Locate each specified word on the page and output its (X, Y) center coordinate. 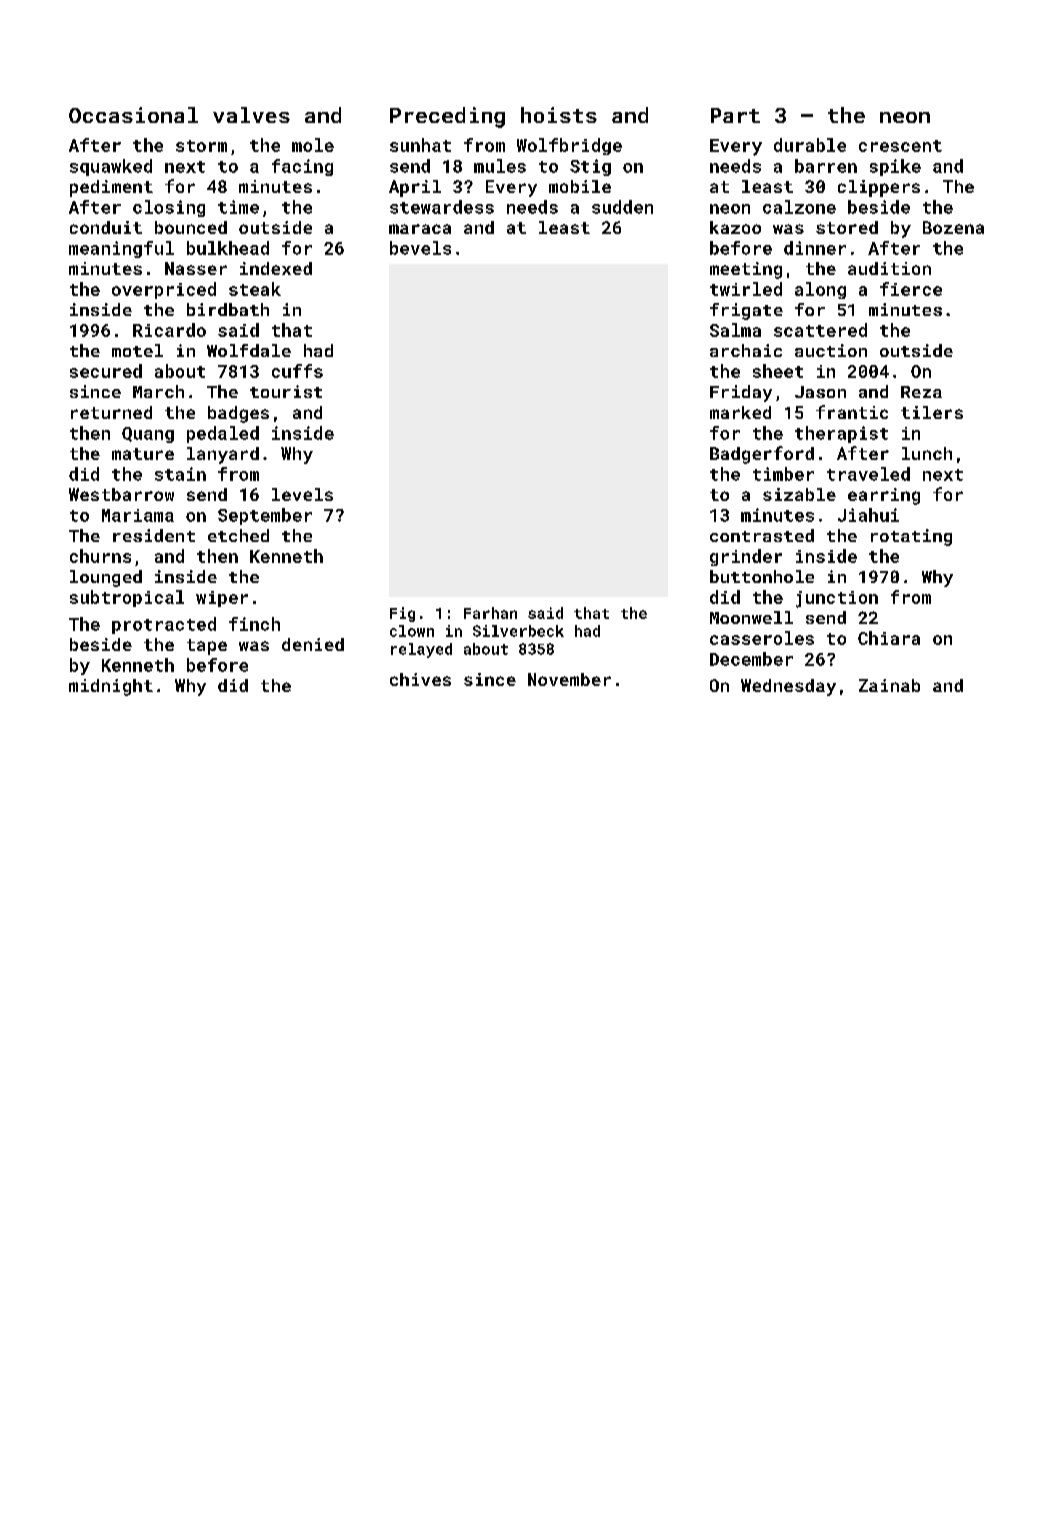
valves (251, 115)
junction (837, 599)
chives (420, 679)
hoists (559, 115)
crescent (900, 146)
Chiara (889, 638)
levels (302, 494)
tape (207, 647)
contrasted (762, 535)
